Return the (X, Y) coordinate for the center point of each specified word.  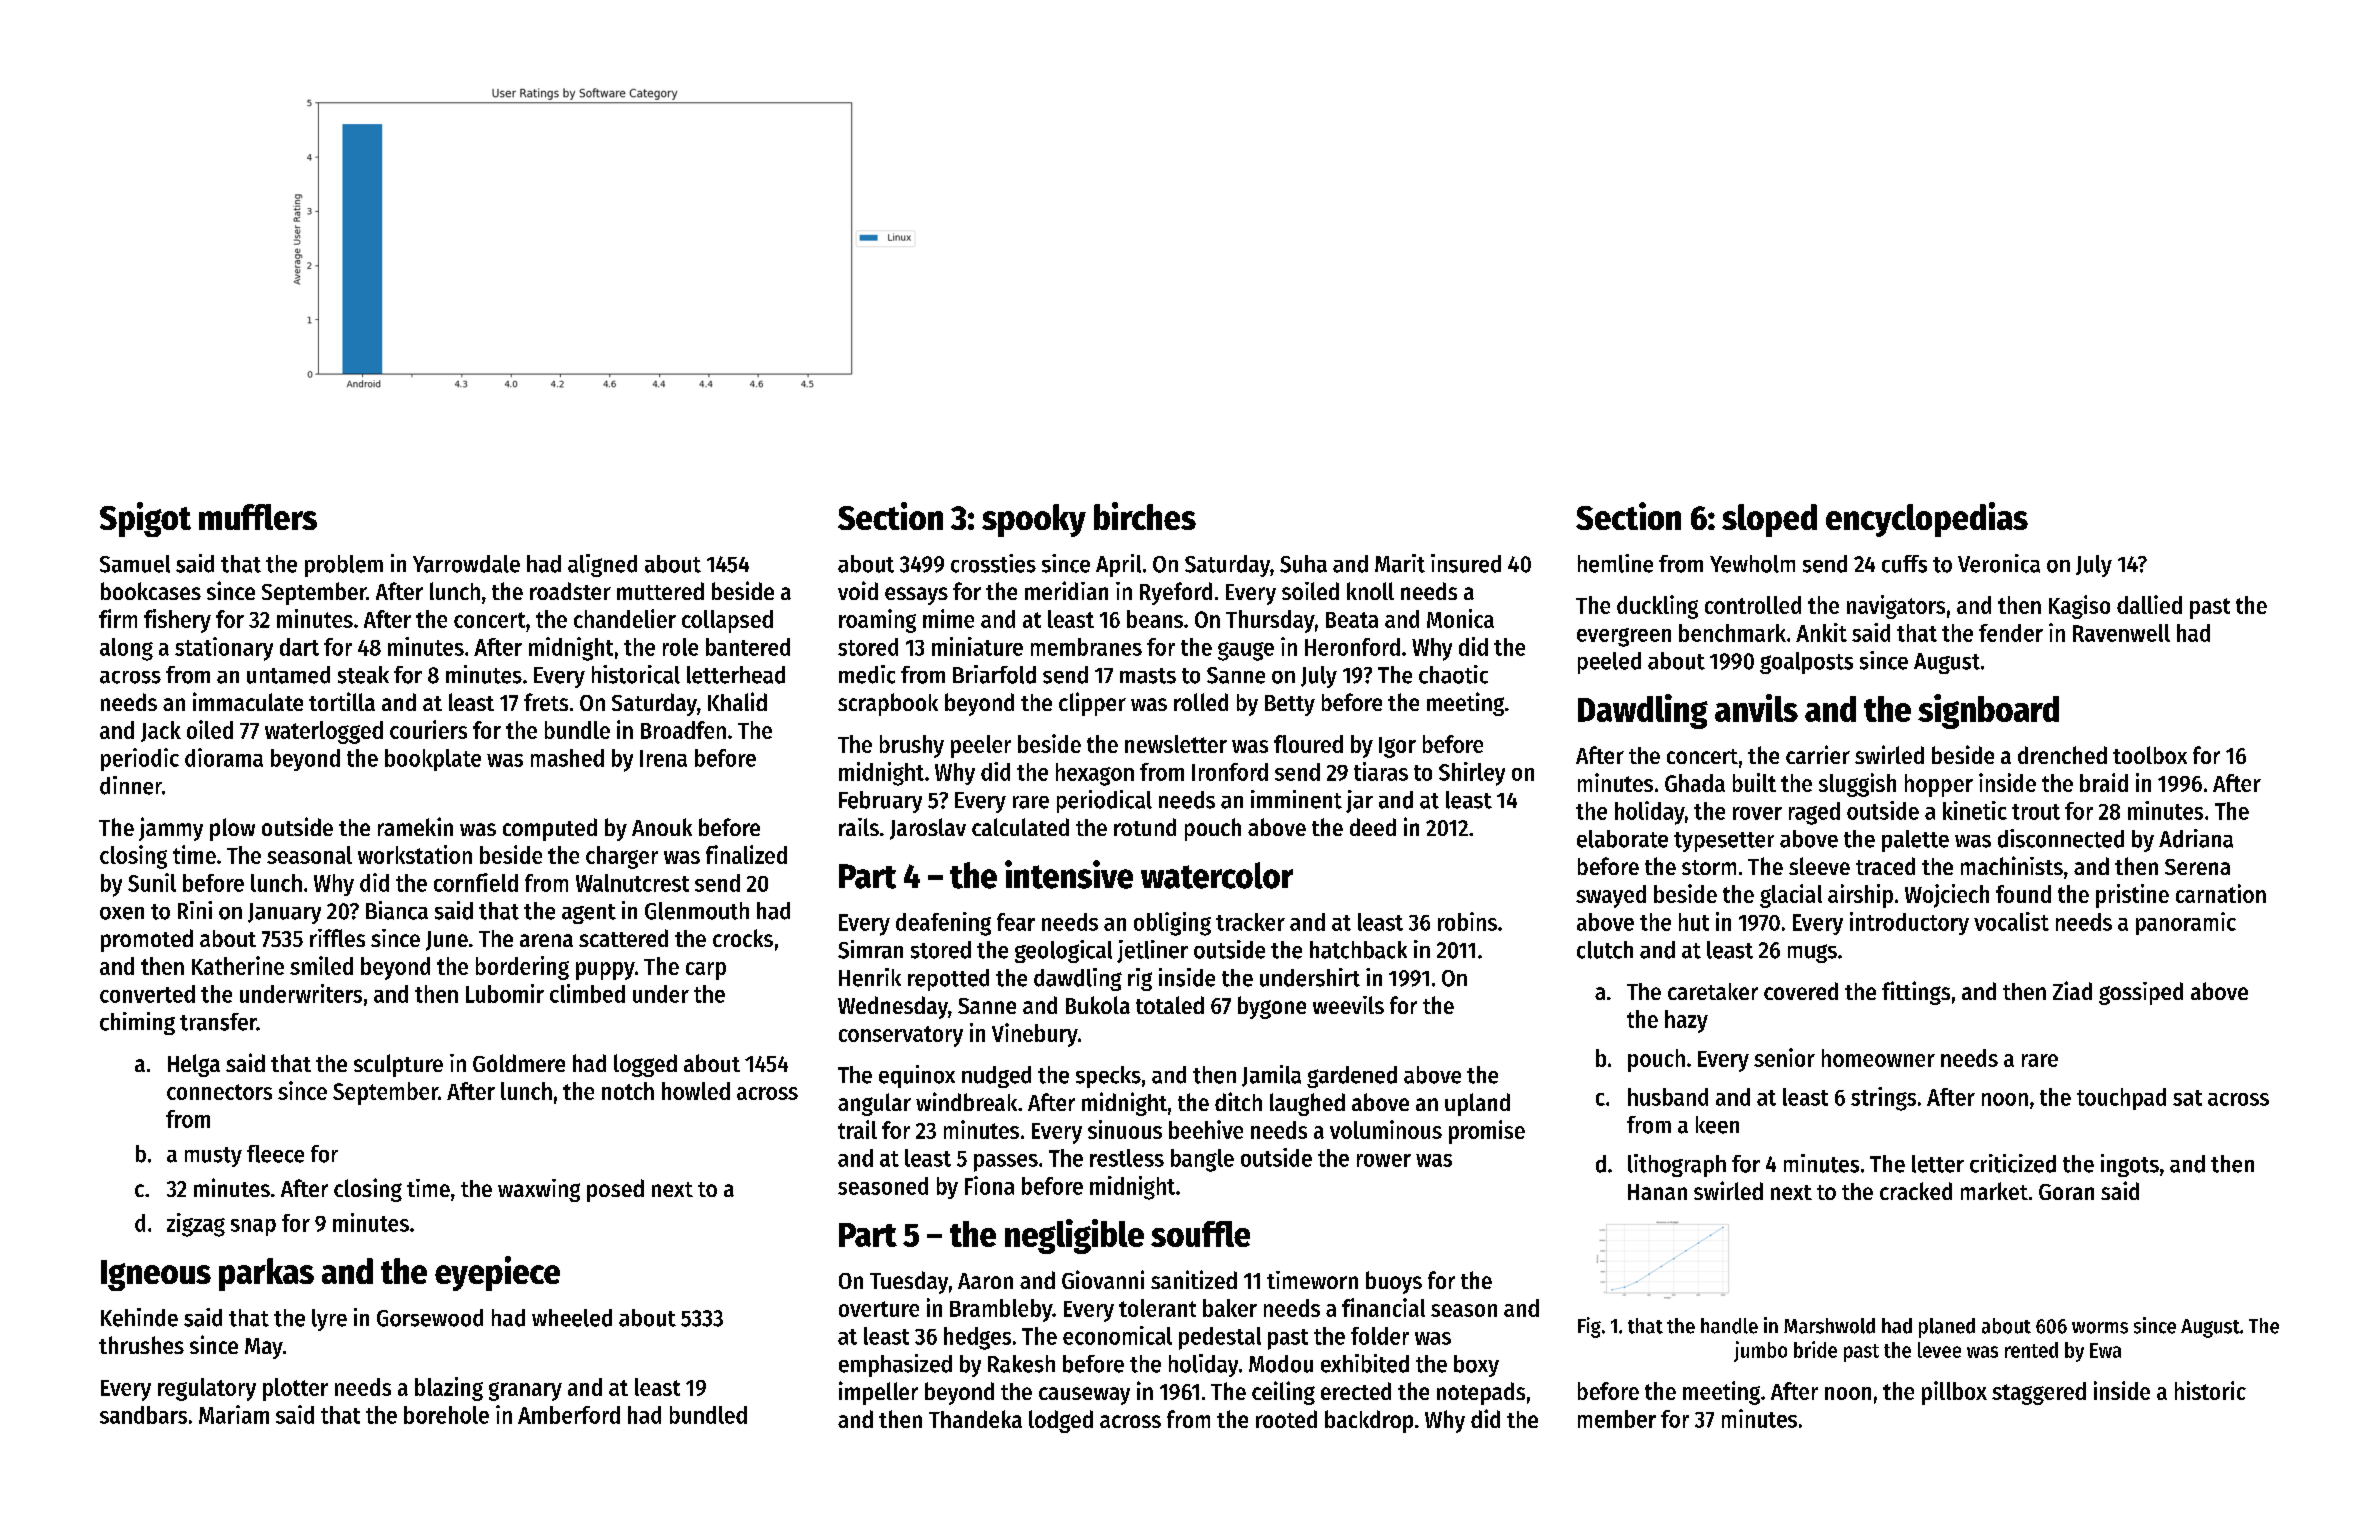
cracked (1916, 1191)
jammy (171, 829)
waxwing (539, 1190)
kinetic (1975, 810)
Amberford (569, 1415)
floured (1308, 744)
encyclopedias (1927, 519)
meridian (1066, 590)
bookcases (151, 591)
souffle (1200, 1234)
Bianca (397, 910)
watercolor (1217, 875)
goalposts (1806, 663)
